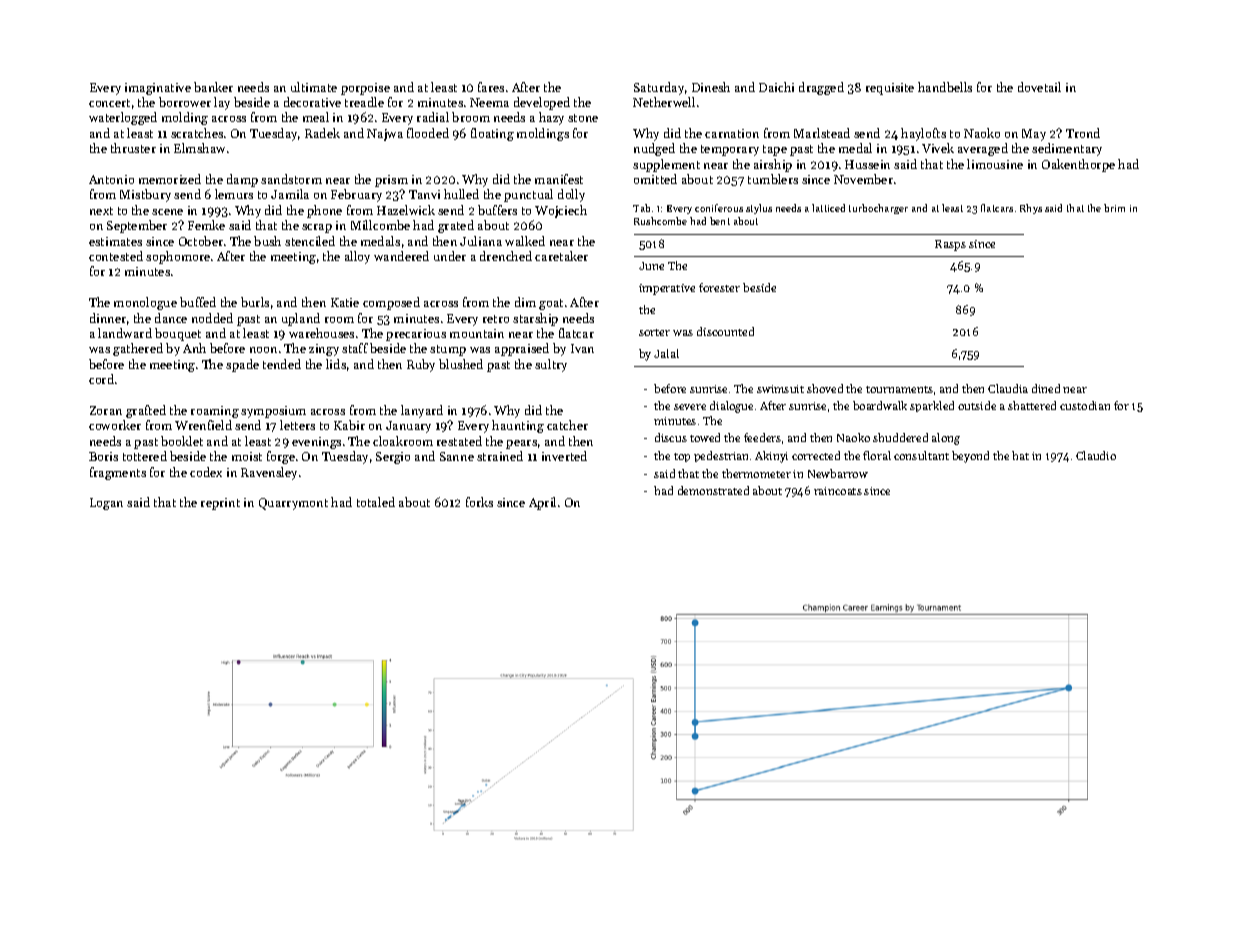 The height and width of the screenshot is (952, 1233). What do you see at coordinates (950, 245) in the screenshot?
I see `Rasps` at bounding box center [950, 245].
